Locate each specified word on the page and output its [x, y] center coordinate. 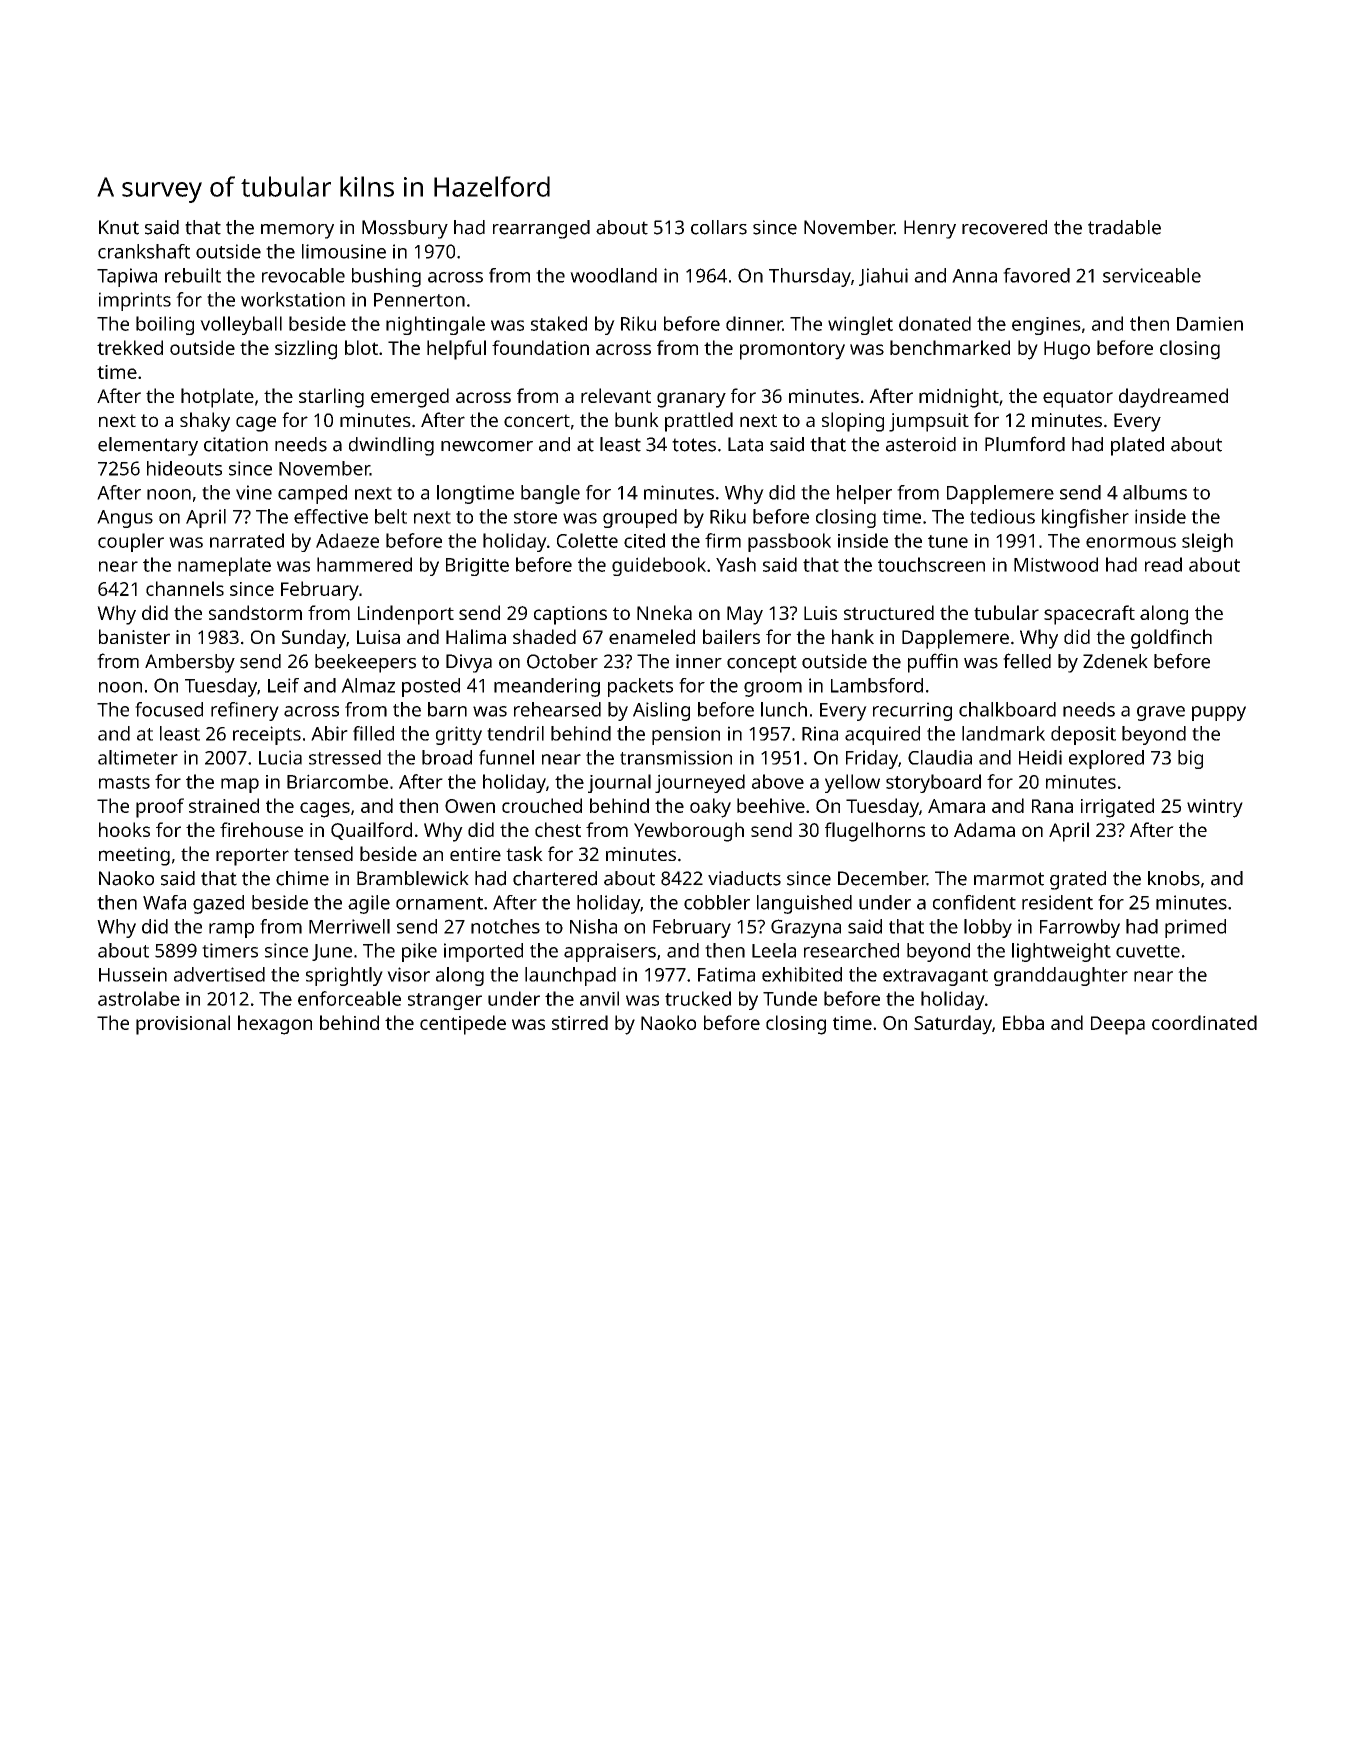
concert [537, 420]
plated [1137, 446]
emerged [410, 398]
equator [1078, 399]
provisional [183, 1025]
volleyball [241, 325]
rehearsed [557, 709]
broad [447, 757]
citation [236, 444]
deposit [1083, 735]
